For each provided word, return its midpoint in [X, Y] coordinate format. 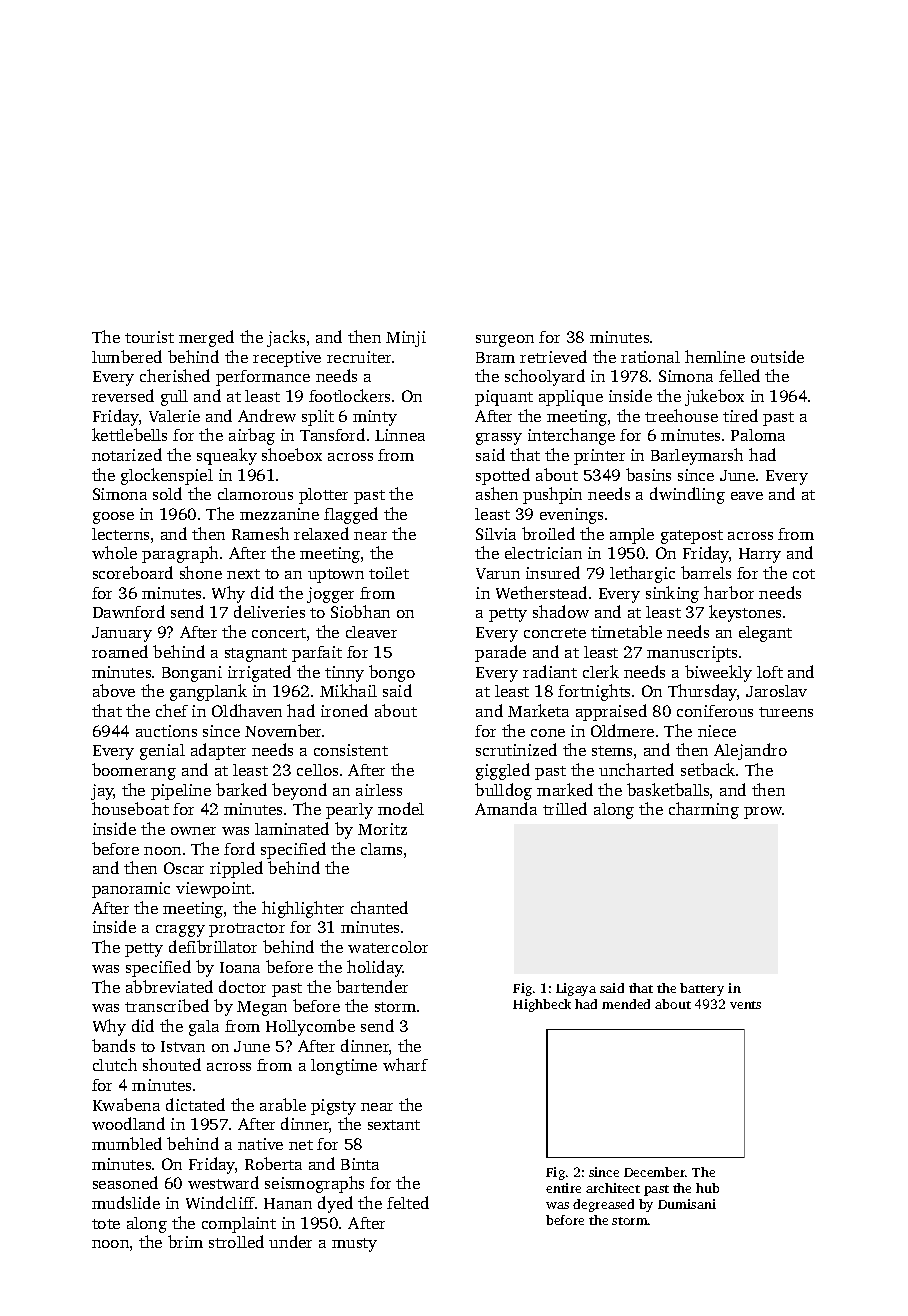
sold [167, 493]
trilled [565, 808]
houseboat [130, 808]
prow [763, 813]
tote [106, 1224]
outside [777, 356]
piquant [504, 398]
